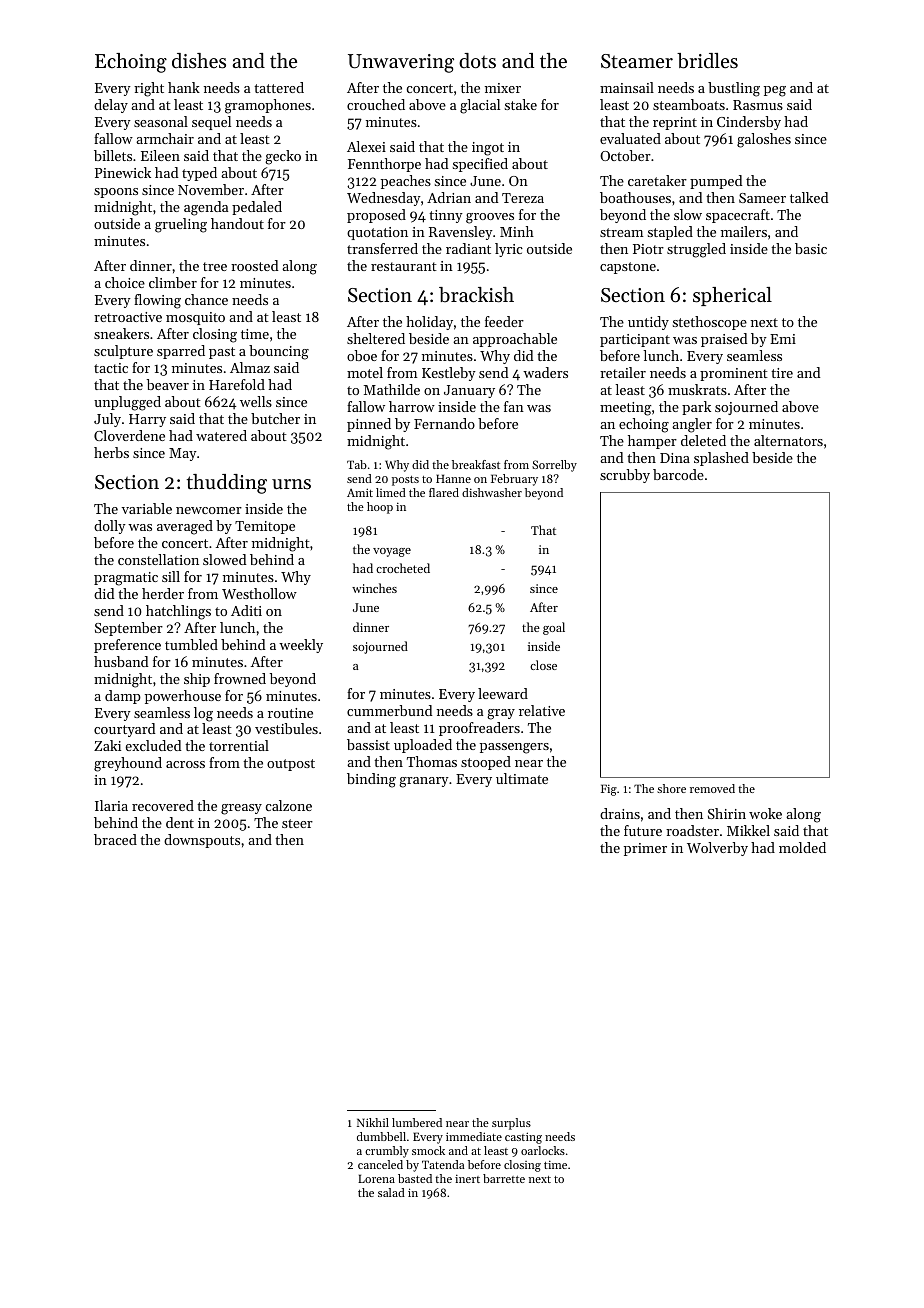 The image size is (924, 1308). Describe the element at coordinates (376, 1178) in the screenshot. I see `Lorena` at that location.
